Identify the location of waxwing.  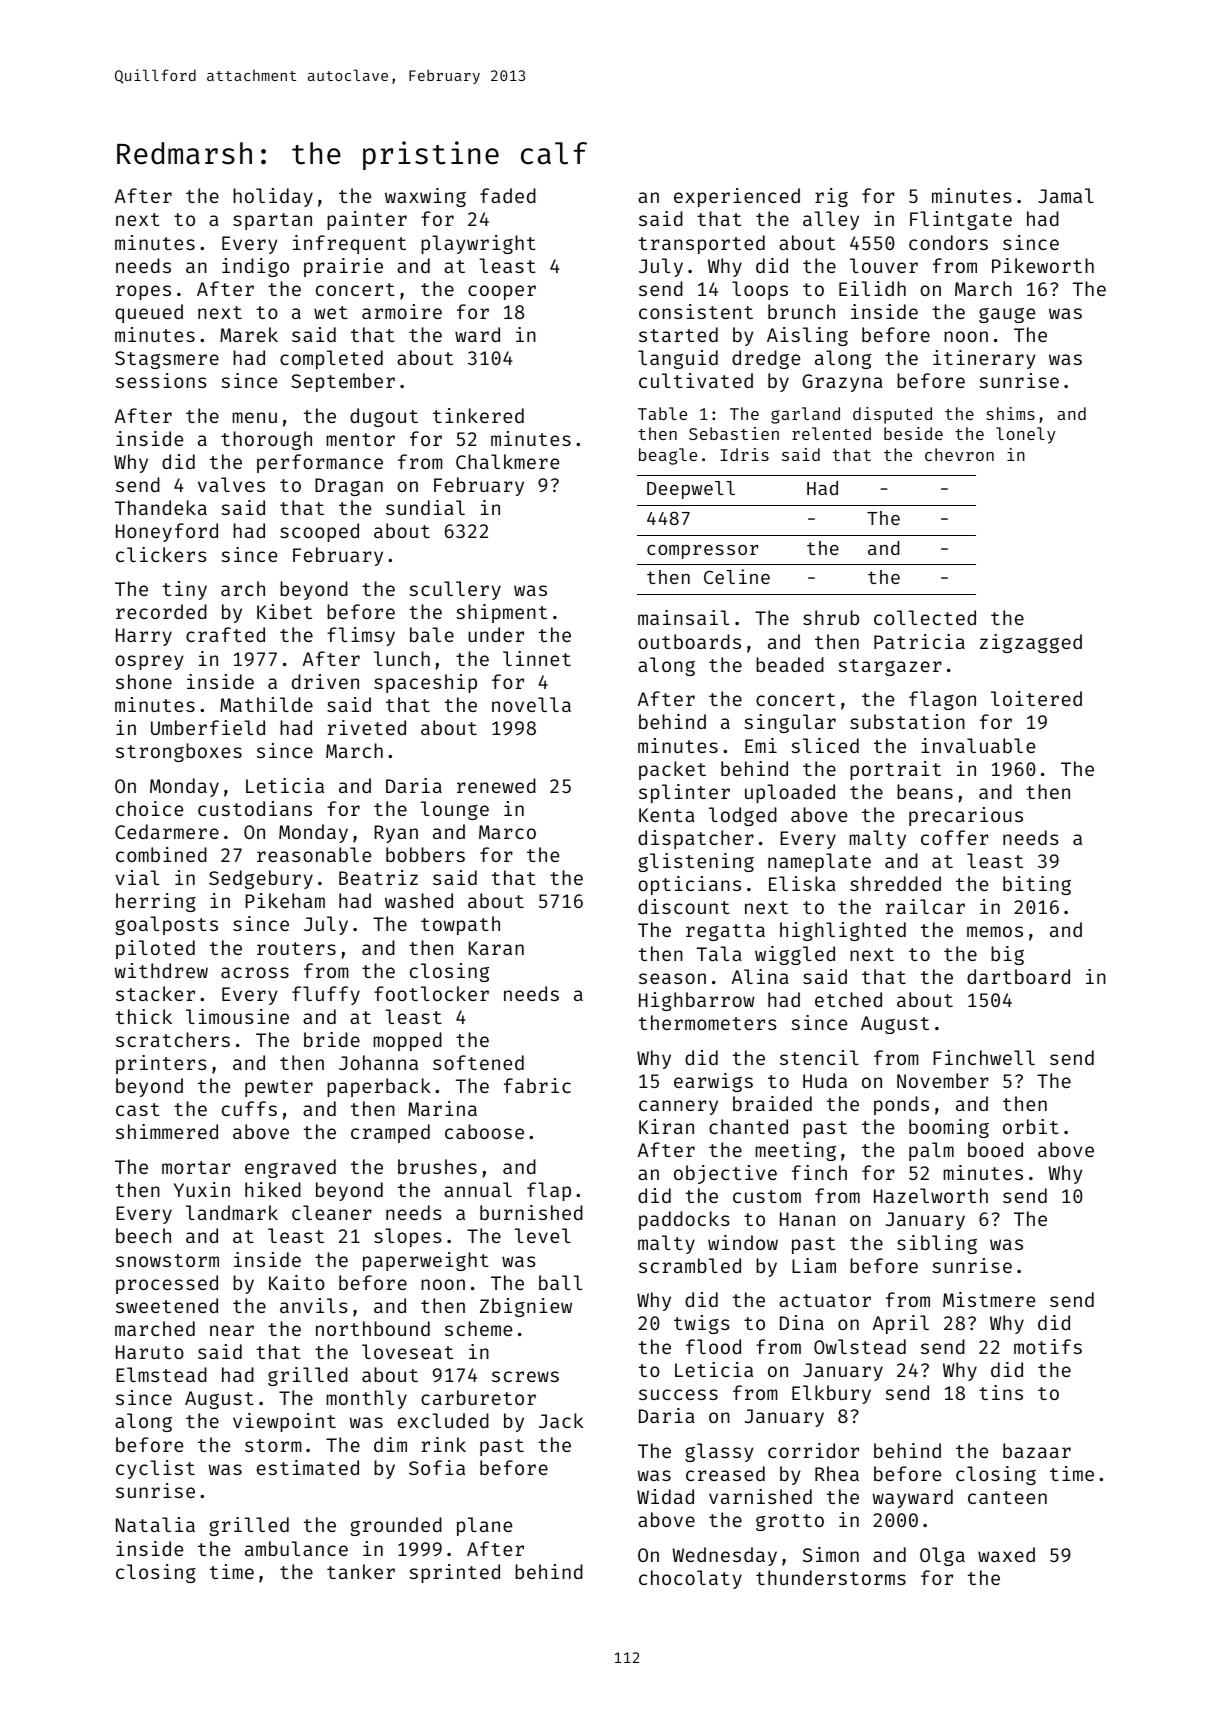
(425, 197).
